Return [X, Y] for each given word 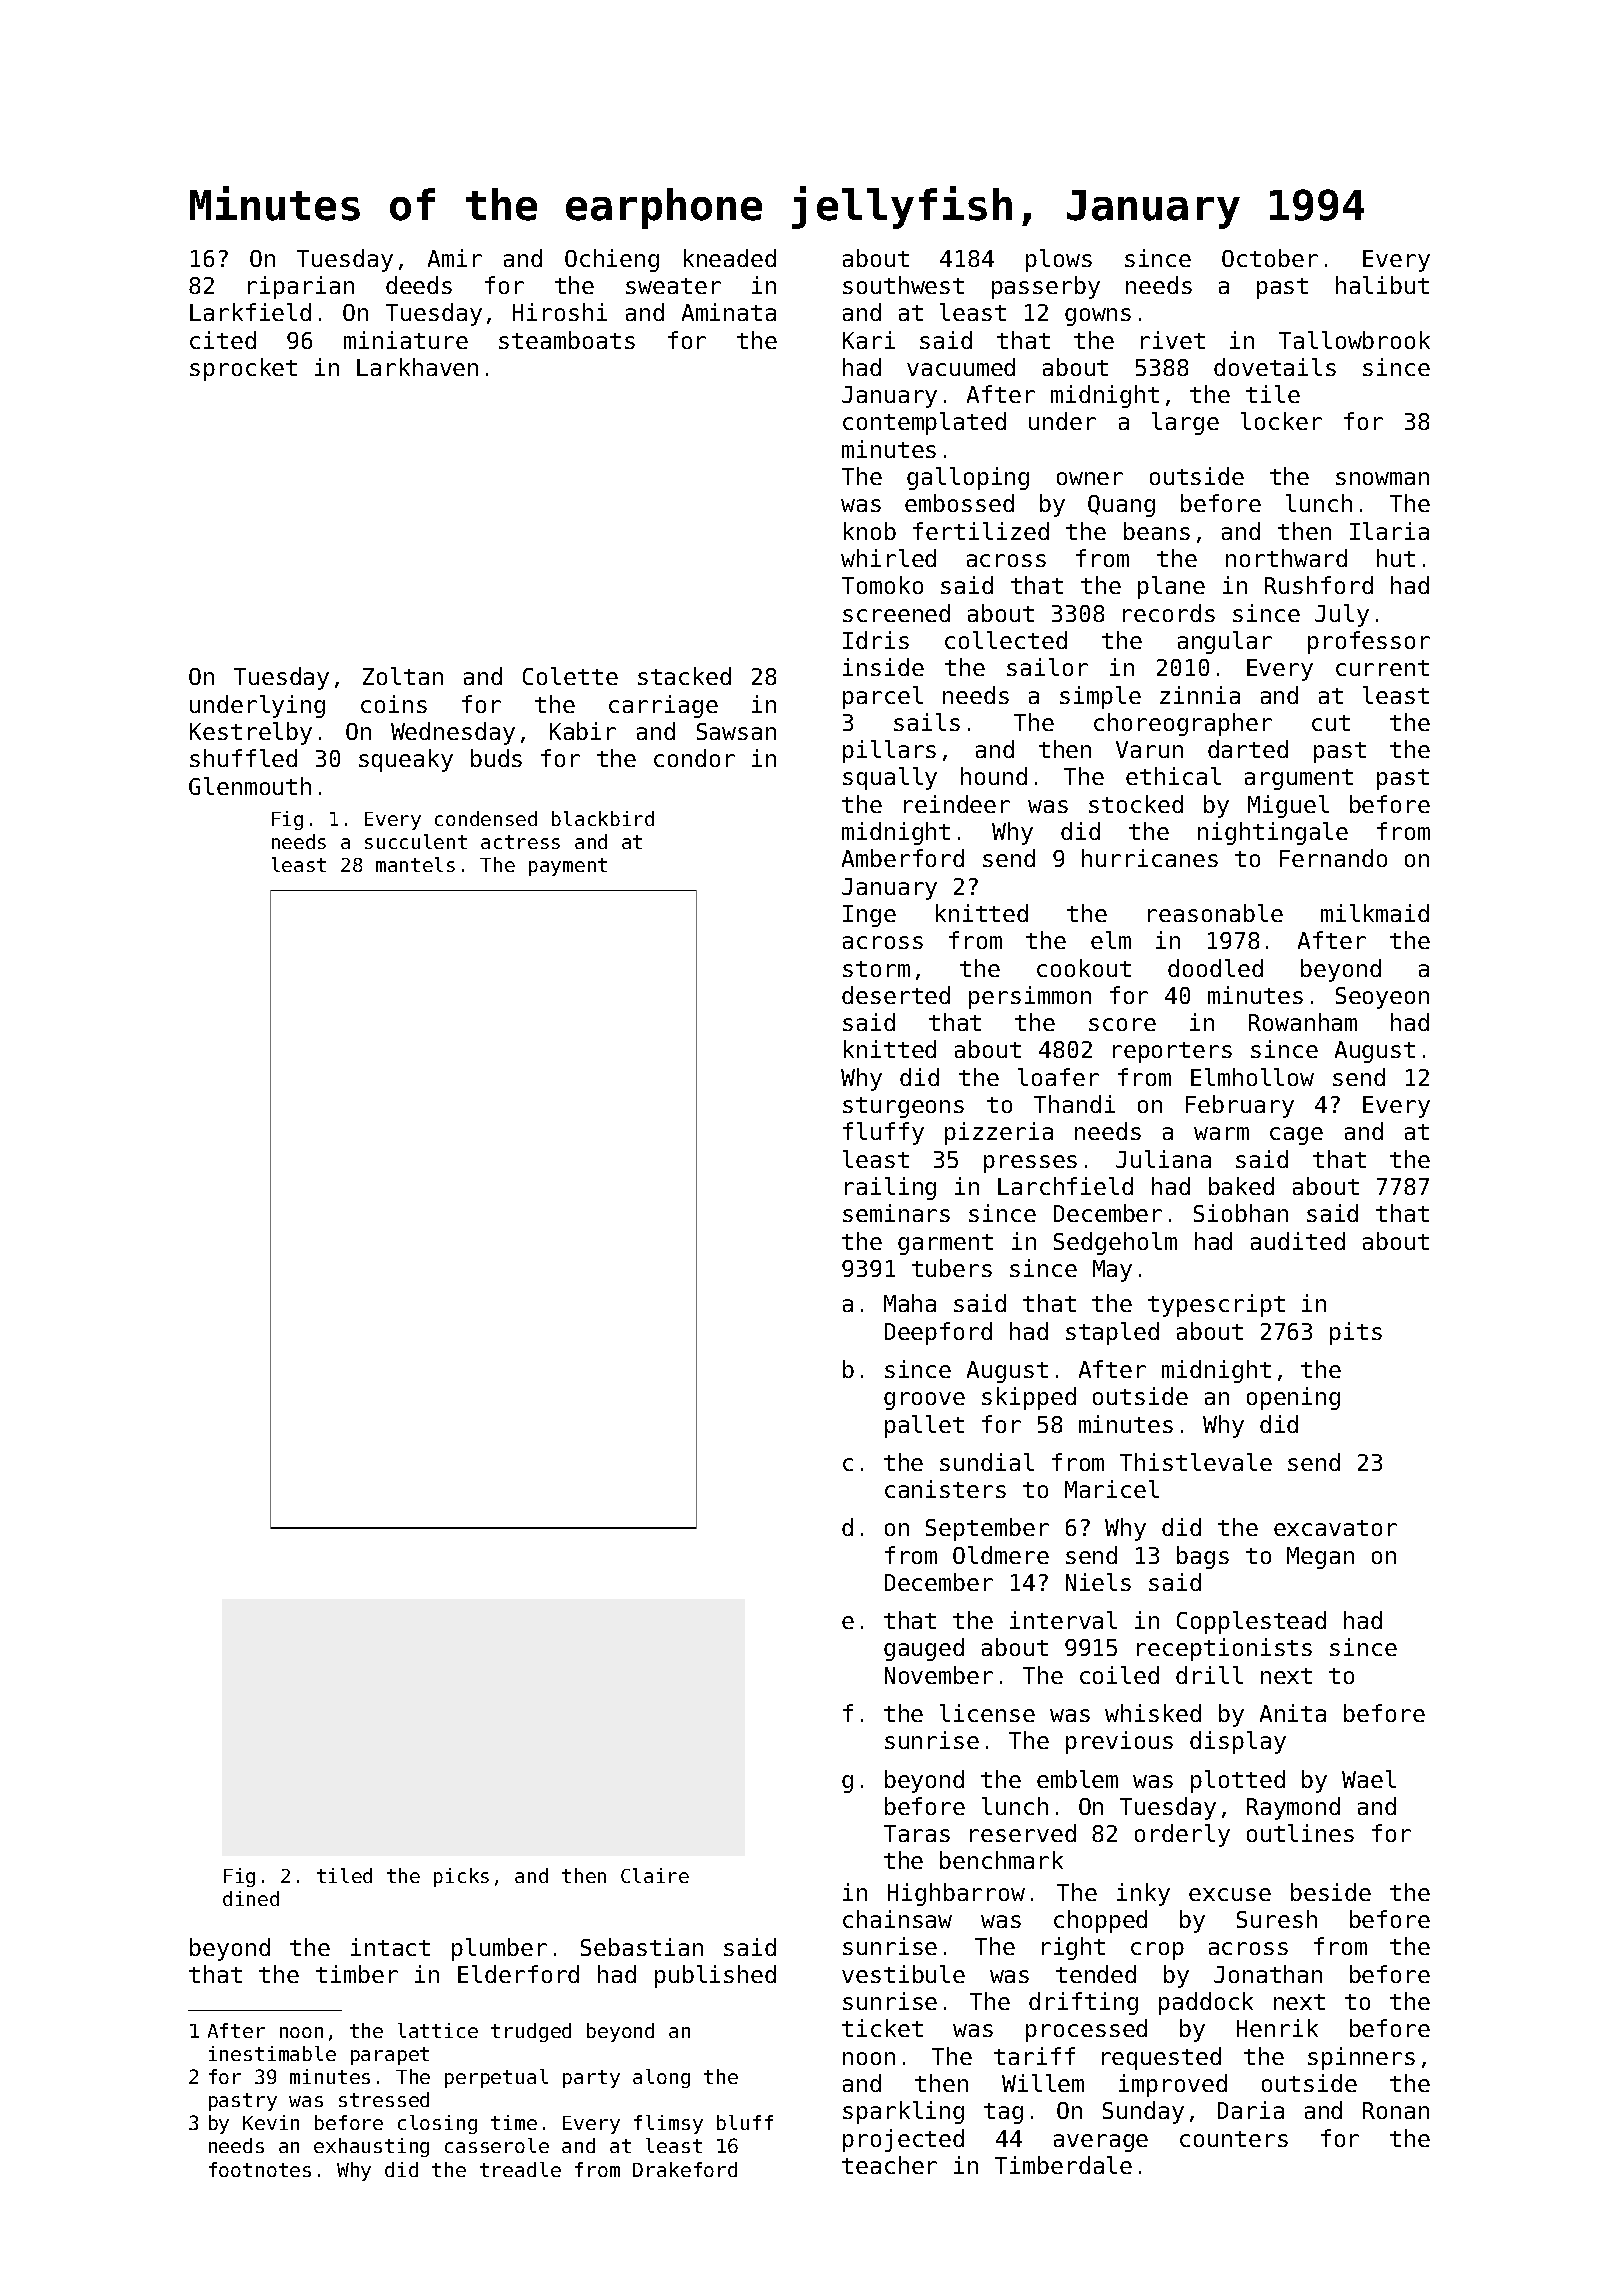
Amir [455, 258]
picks [461, 1877]
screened [896, 613]
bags [1203, 1557]
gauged [924, 1649]
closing [437, 2124]
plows [1059, 260]
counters [1234, 2139]
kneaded [730, 258]
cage [1296, 1136]
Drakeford [685, 2169]
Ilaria [1389, 531]
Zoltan [403, 676]
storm [876, 969]
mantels [415, 864]
